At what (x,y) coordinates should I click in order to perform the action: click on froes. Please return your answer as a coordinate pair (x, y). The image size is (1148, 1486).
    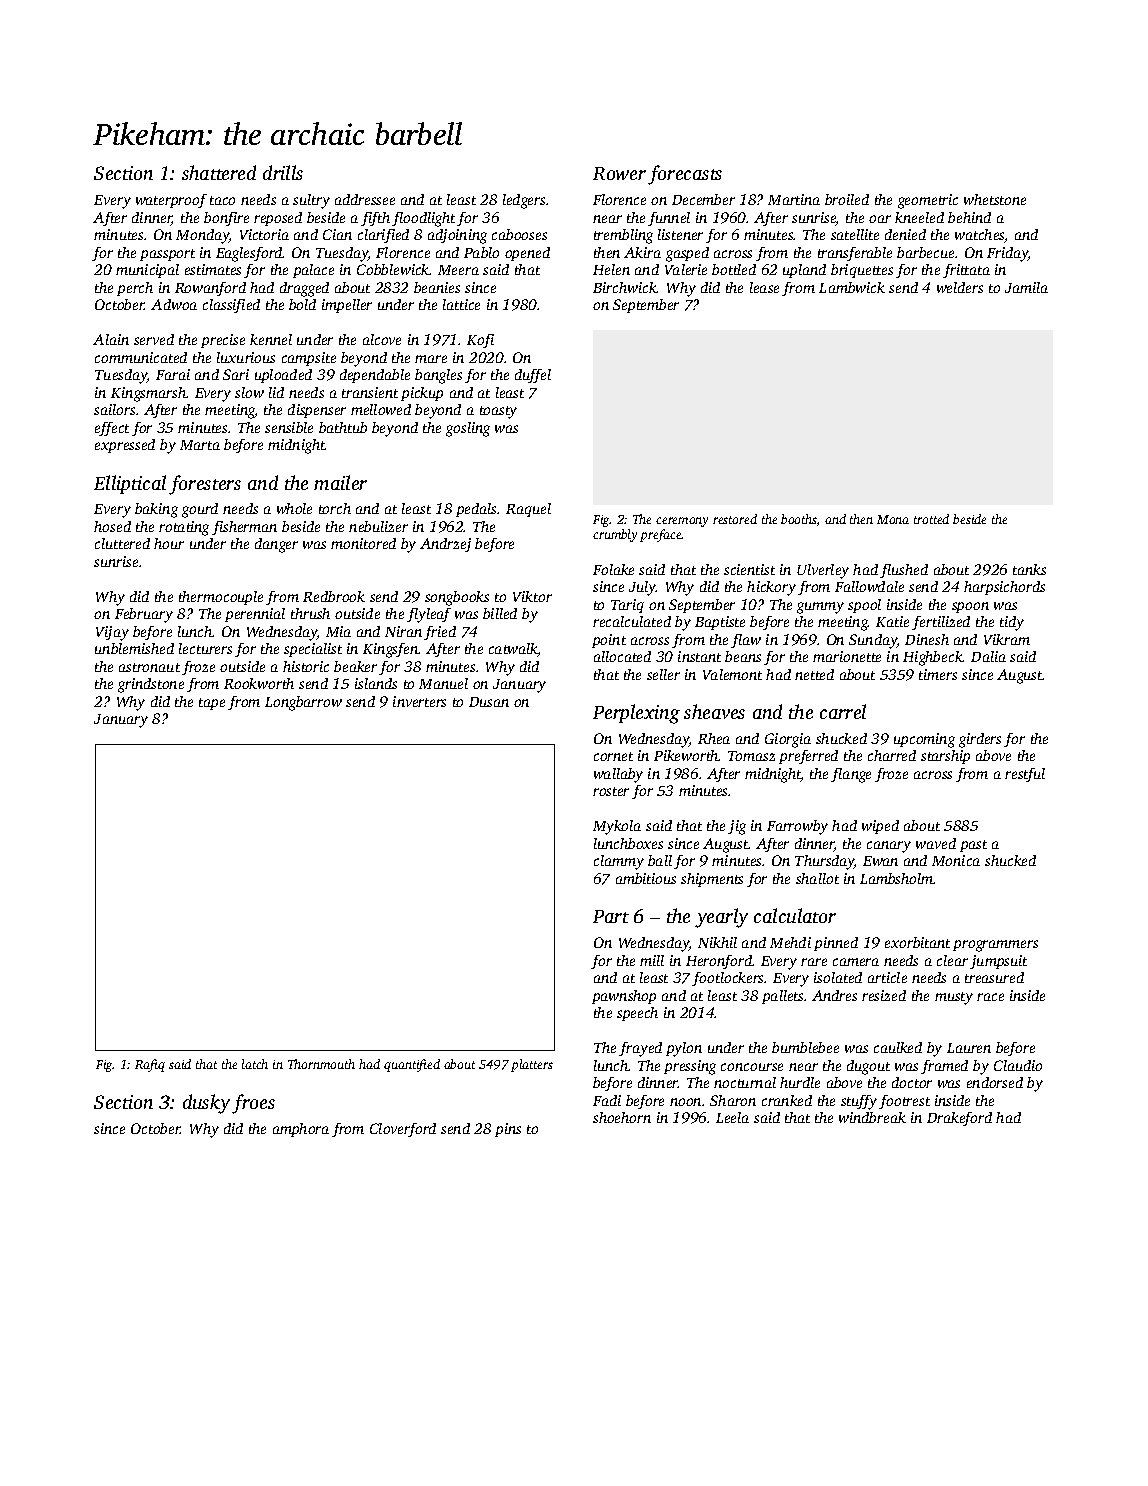
    Looking at the image, I should click on (253, 1104).
